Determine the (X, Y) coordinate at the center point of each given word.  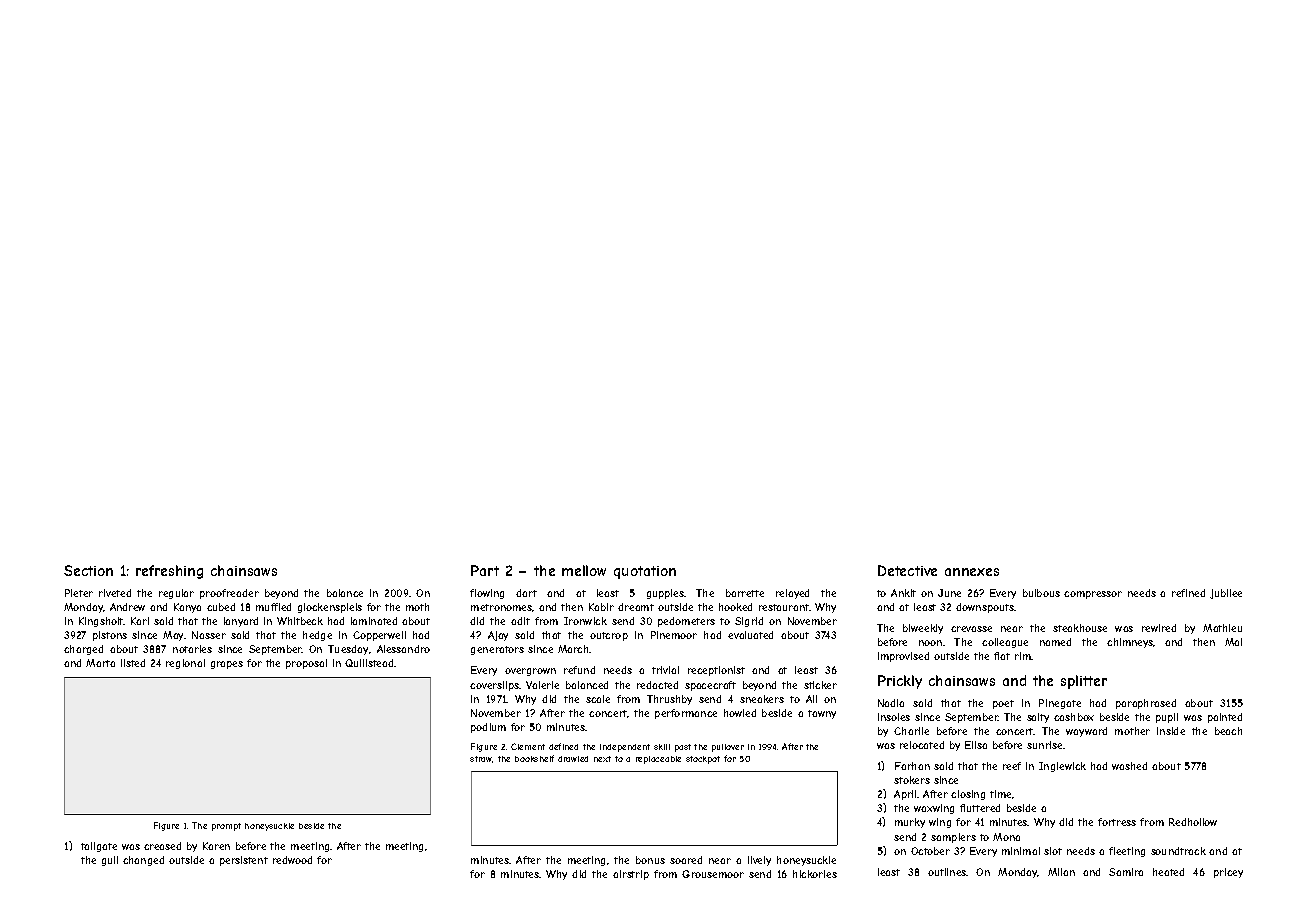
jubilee (1226, 594)
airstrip (631, 875)
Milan (1061, 872)
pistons (110, 636)
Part (485, 570)
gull (110, 861)
